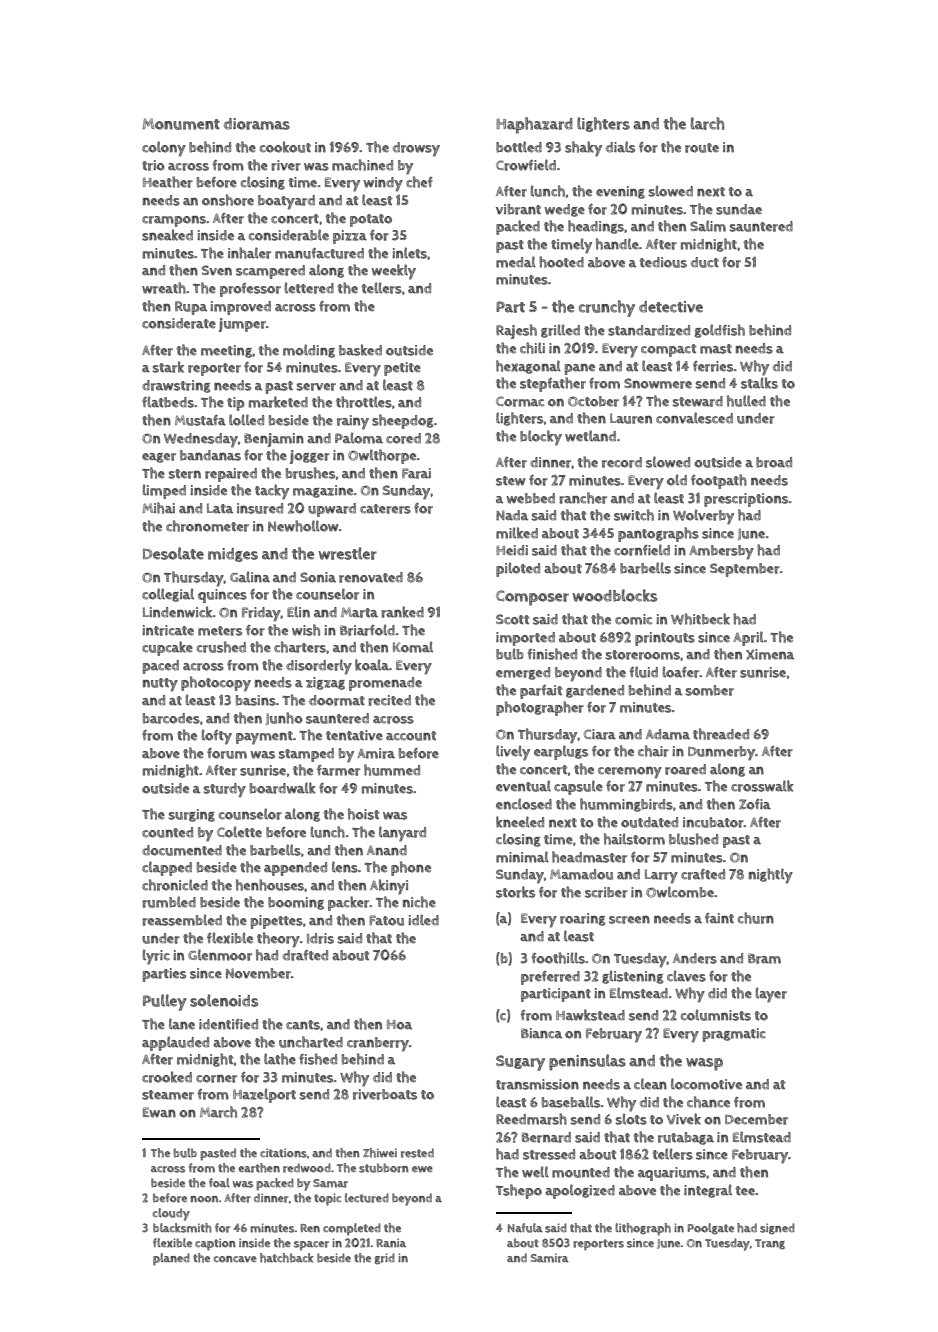 Image resolution: width=938 pixels, height=1332 pixels. I want to click on parfait, so click(541, 692).
